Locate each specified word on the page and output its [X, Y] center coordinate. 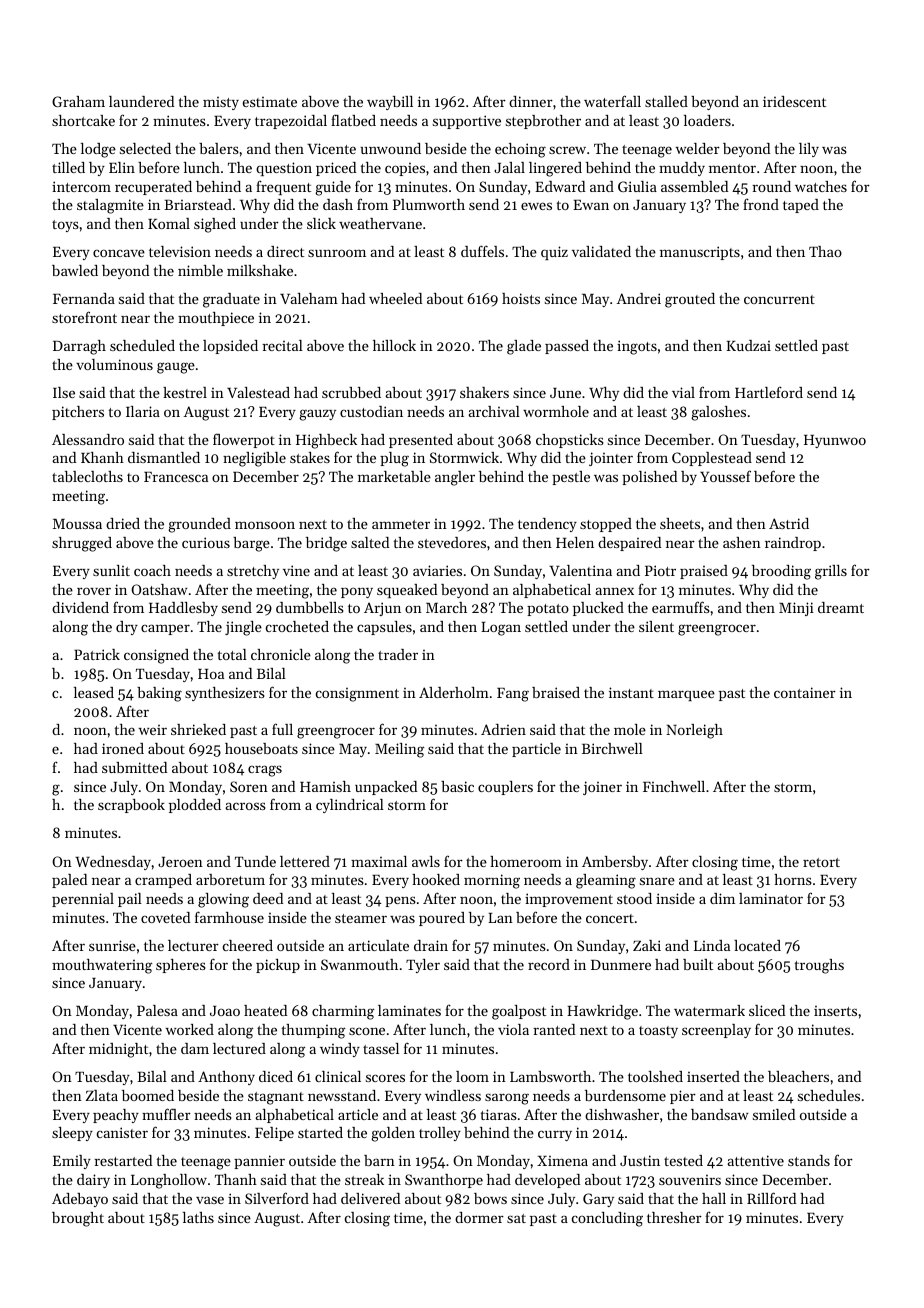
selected [145, 148]
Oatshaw [159, 589]
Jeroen [180, 862]
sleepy [72, 1134]
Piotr [660, 570]
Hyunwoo [835, 441]
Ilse [64, 392]
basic [457, 786]
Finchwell [674, 786]
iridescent [794, 101]
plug [394, 459]
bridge [326, 544]
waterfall [612, 101]
